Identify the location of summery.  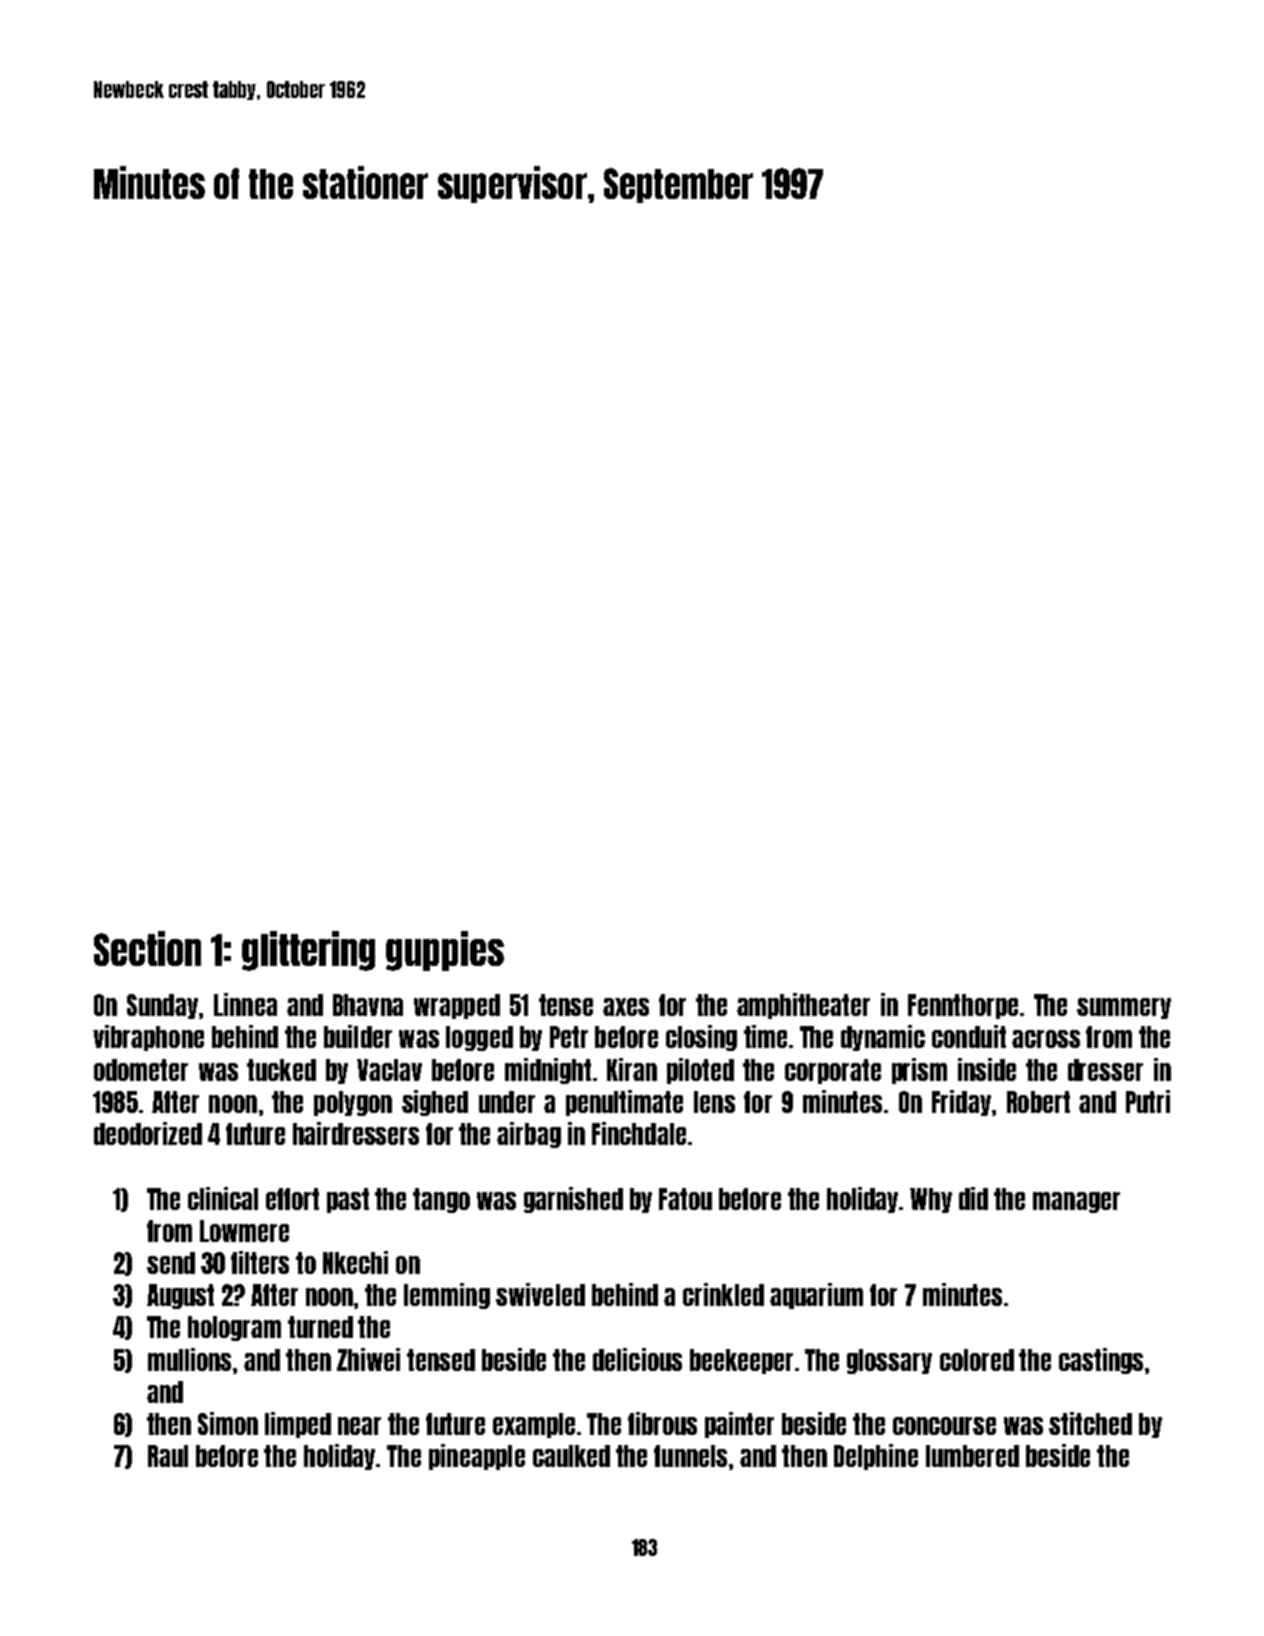
(1124, 1008).
